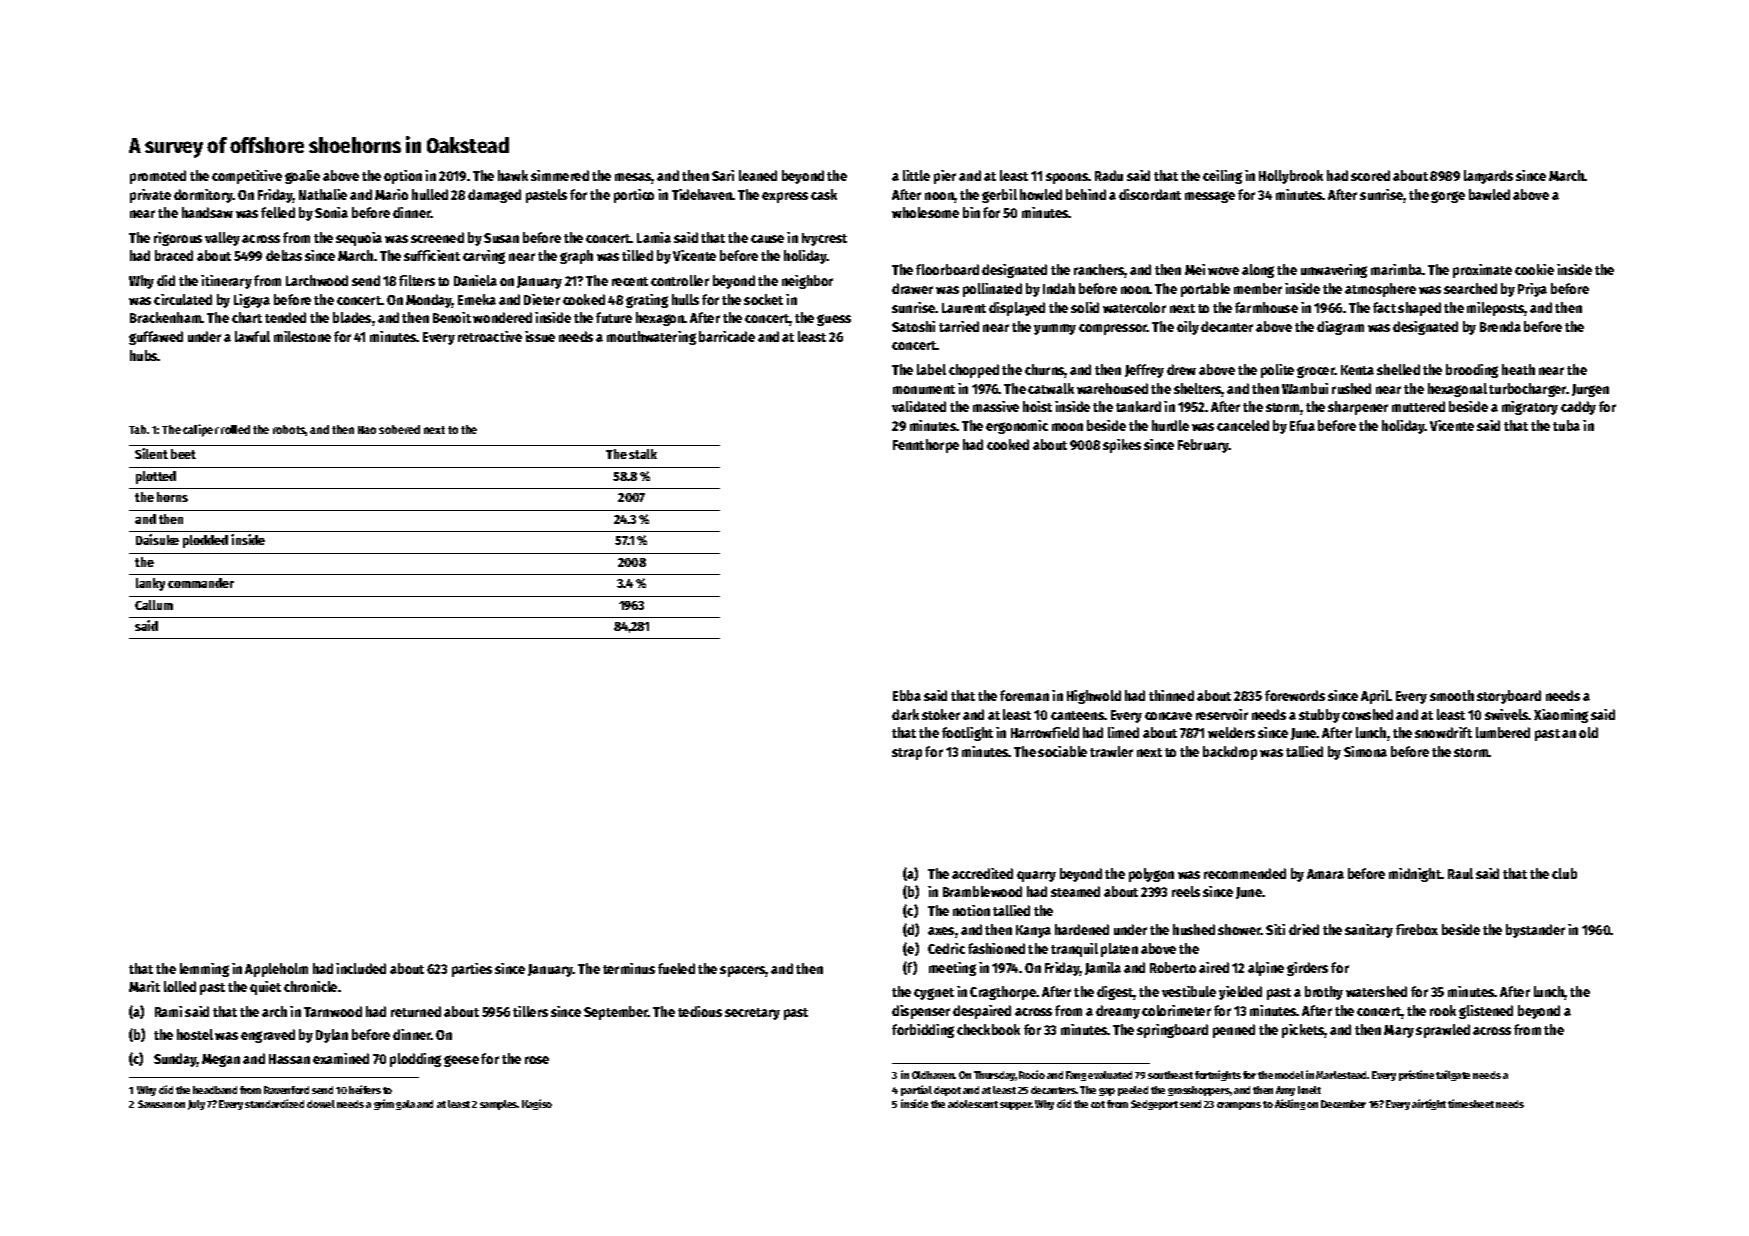 Image resolution: width=1749 pixels, height=1236 pixels. Describe the element at coordinates (1488, 177) in the screenshot. I see `lanyards` at that location.
